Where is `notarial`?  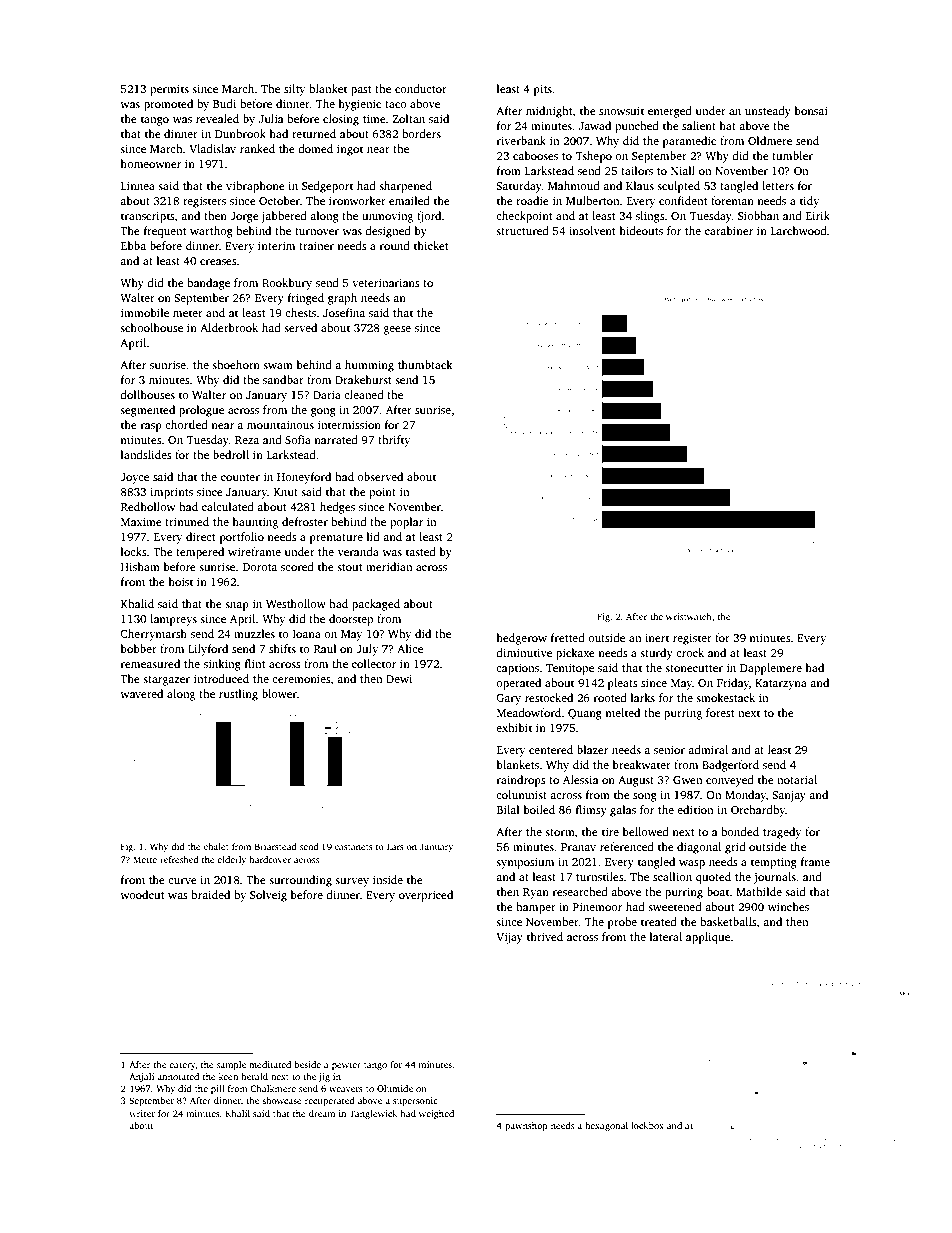
notarial is located at coordinates (797, 779).
